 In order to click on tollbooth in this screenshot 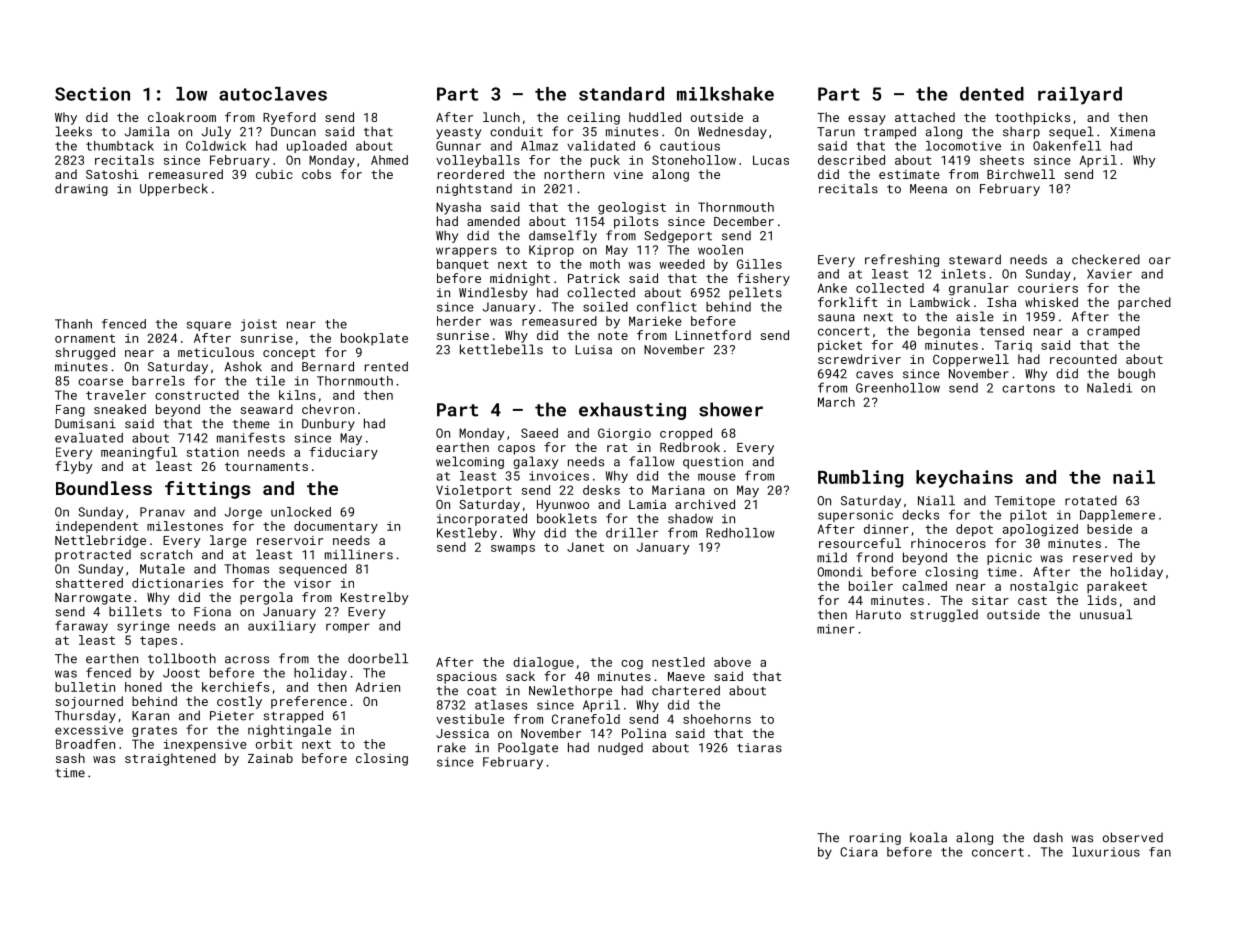, I will do `click(182, 658)`.
